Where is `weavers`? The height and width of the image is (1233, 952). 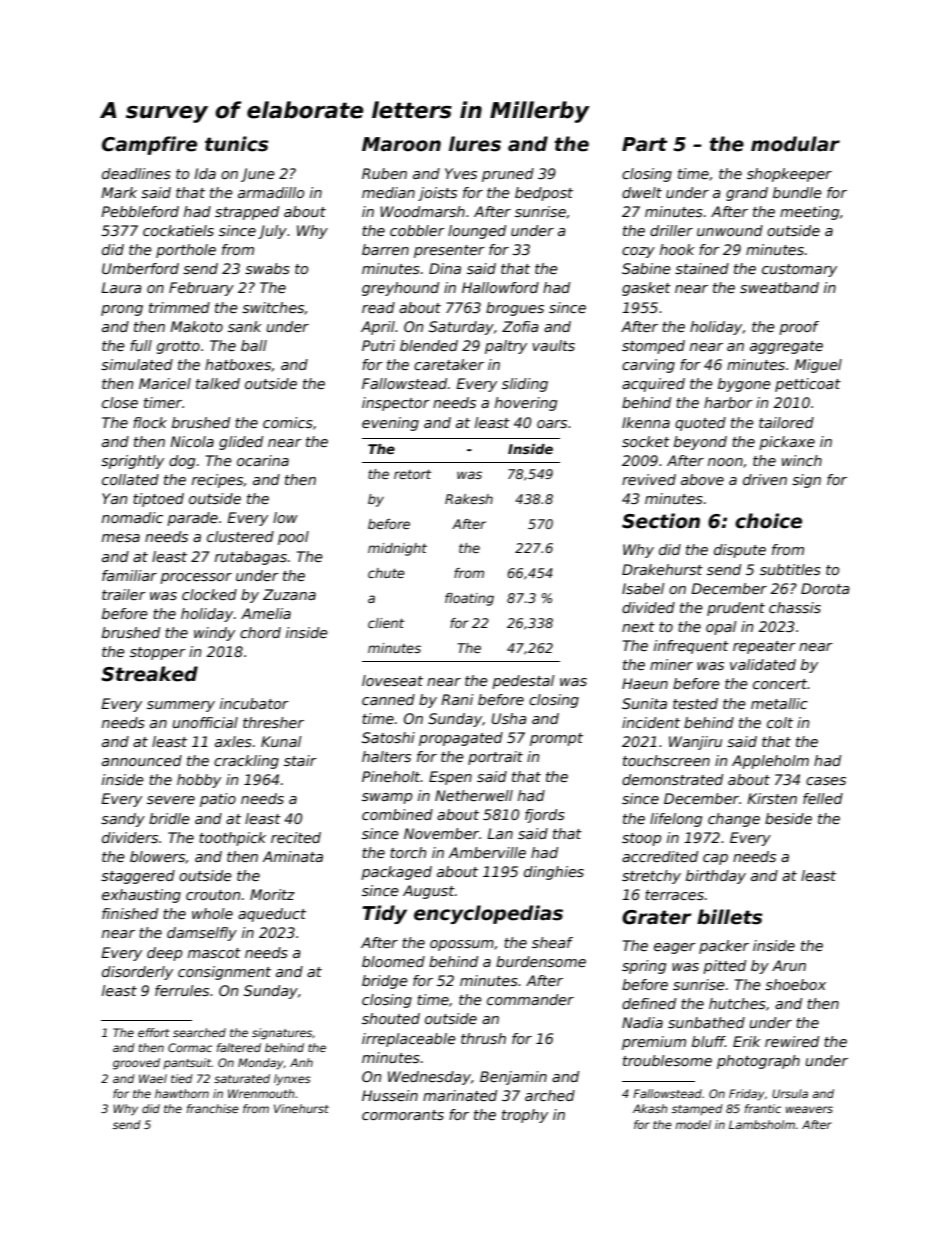 weavers is located at coordinates (809, 1109).
